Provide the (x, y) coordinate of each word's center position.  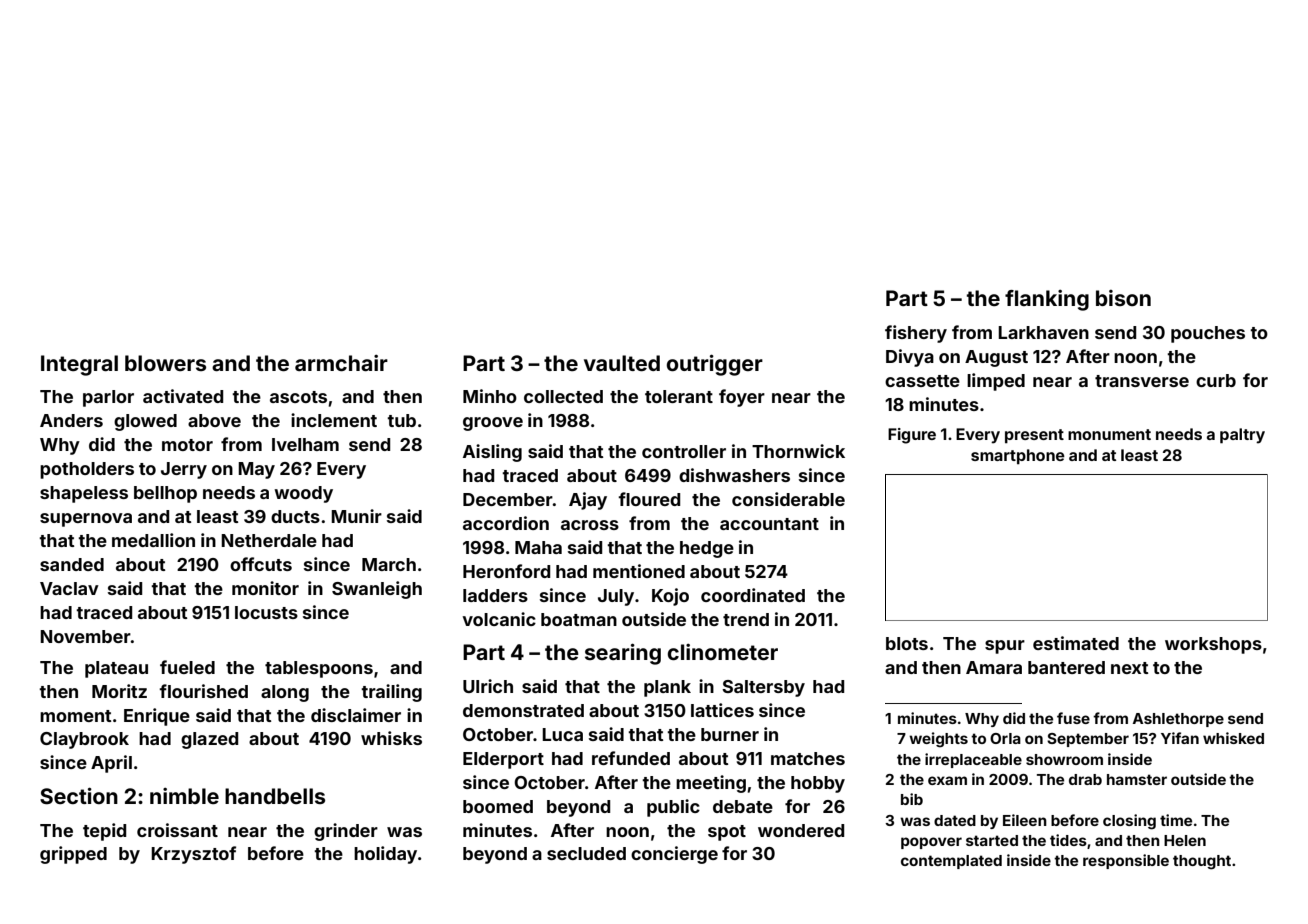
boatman (579, 619)
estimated (1076, 643)
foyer (742, 398)
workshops (1213, 645)
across (590, 525)
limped (996, 382)
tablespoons (319, 669)
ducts (295, 516)
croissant (177, 830)
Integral (79, 365)
